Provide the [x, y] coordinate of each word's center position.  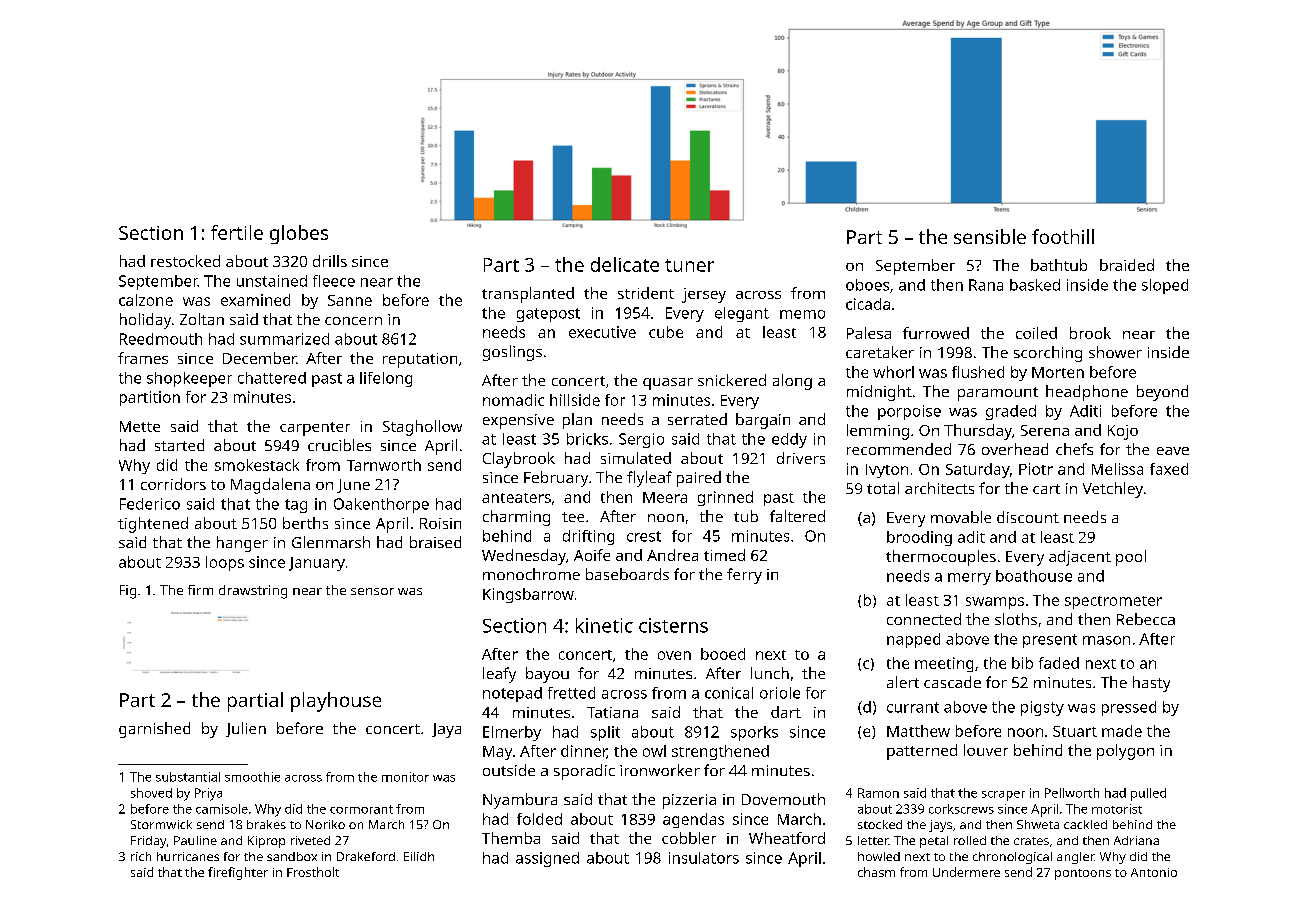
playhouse [336, 702]
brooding [919, 538]
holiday [145, 321]
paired [699, 479]
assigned [547, 859]
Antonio [1154, 872]
